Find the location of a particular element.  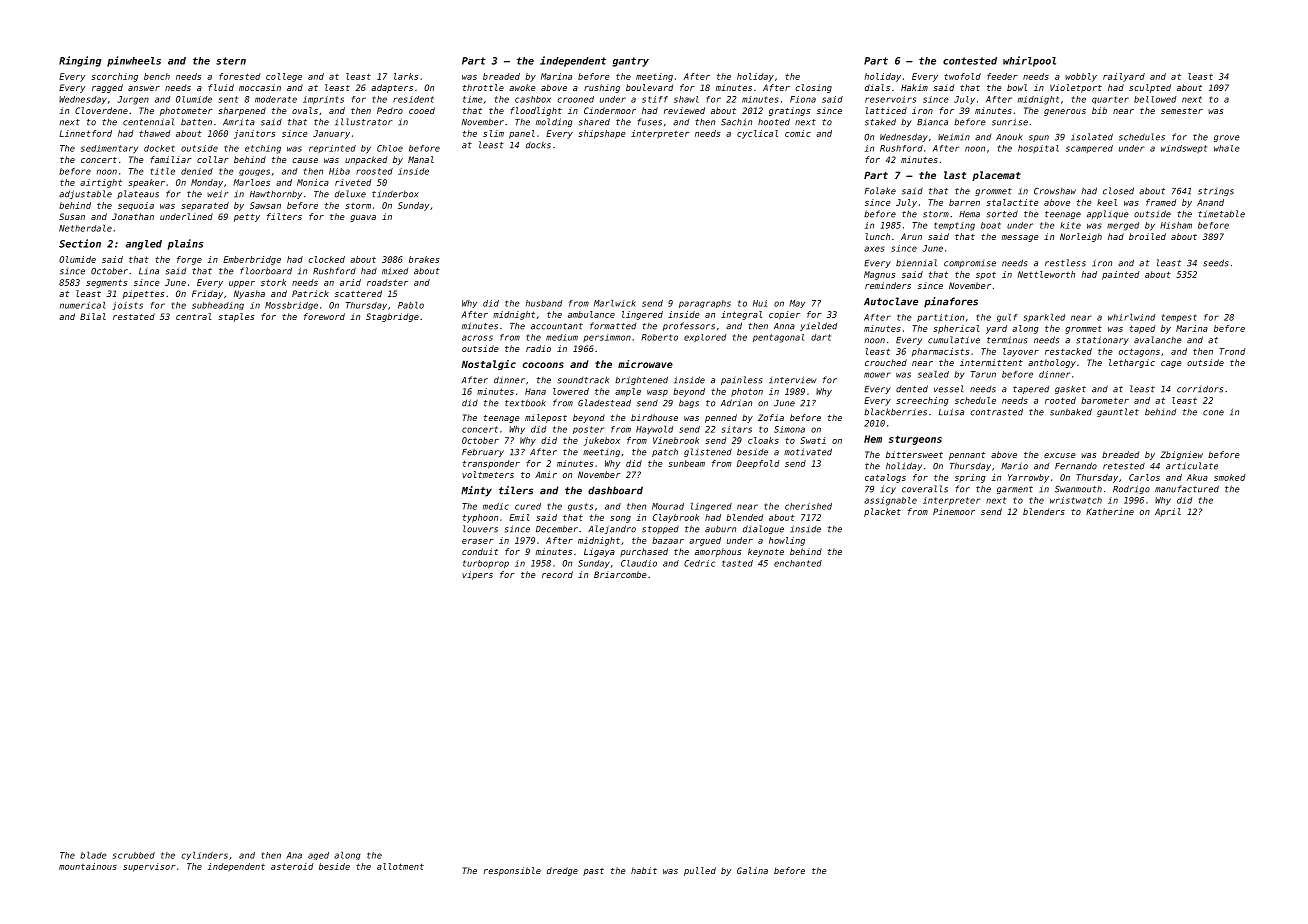

mountainous is located at coordinates (88, 866).
